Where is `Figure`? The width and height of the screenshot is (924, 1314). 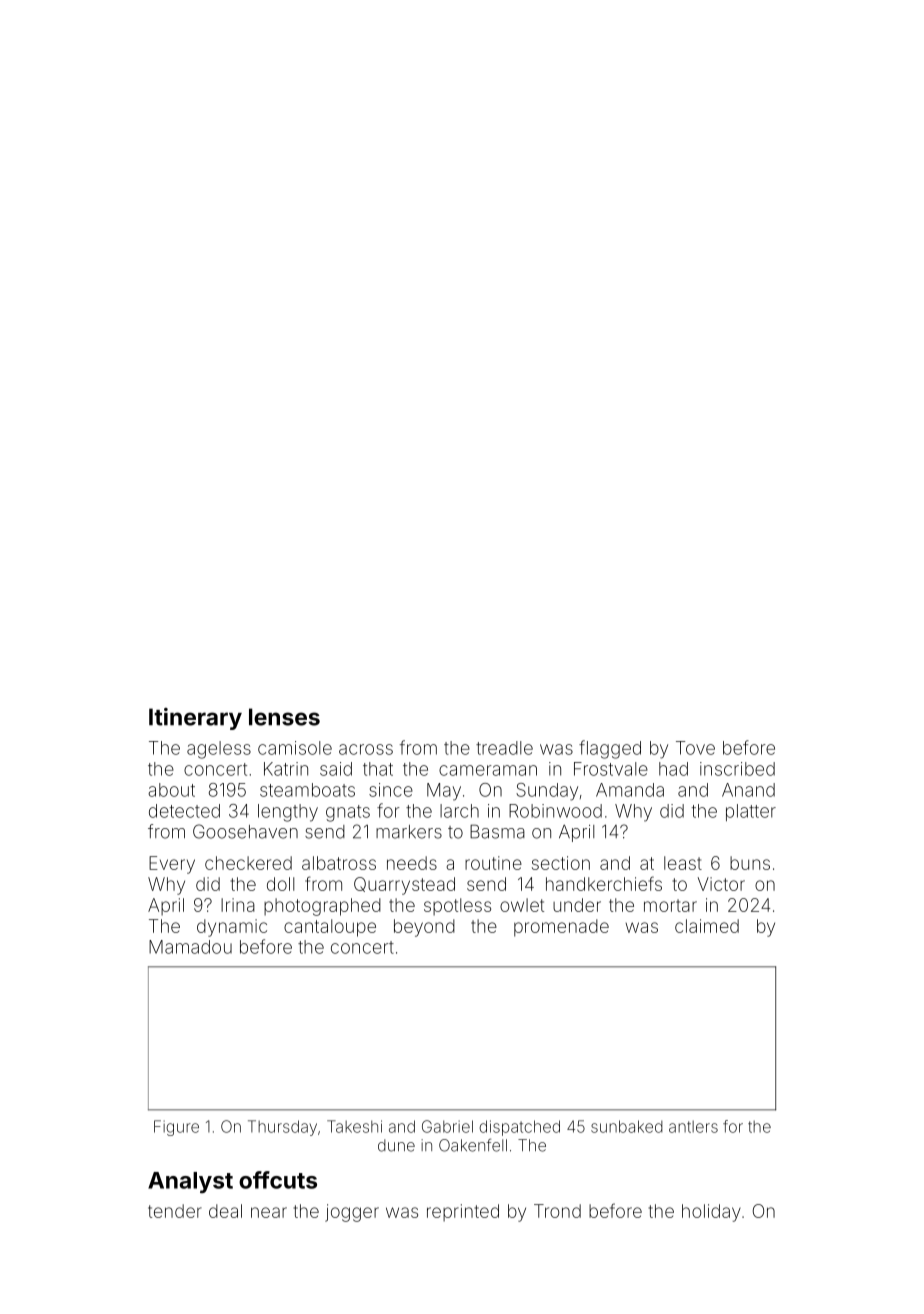 Figure is located at coordinates (176, 1128).
